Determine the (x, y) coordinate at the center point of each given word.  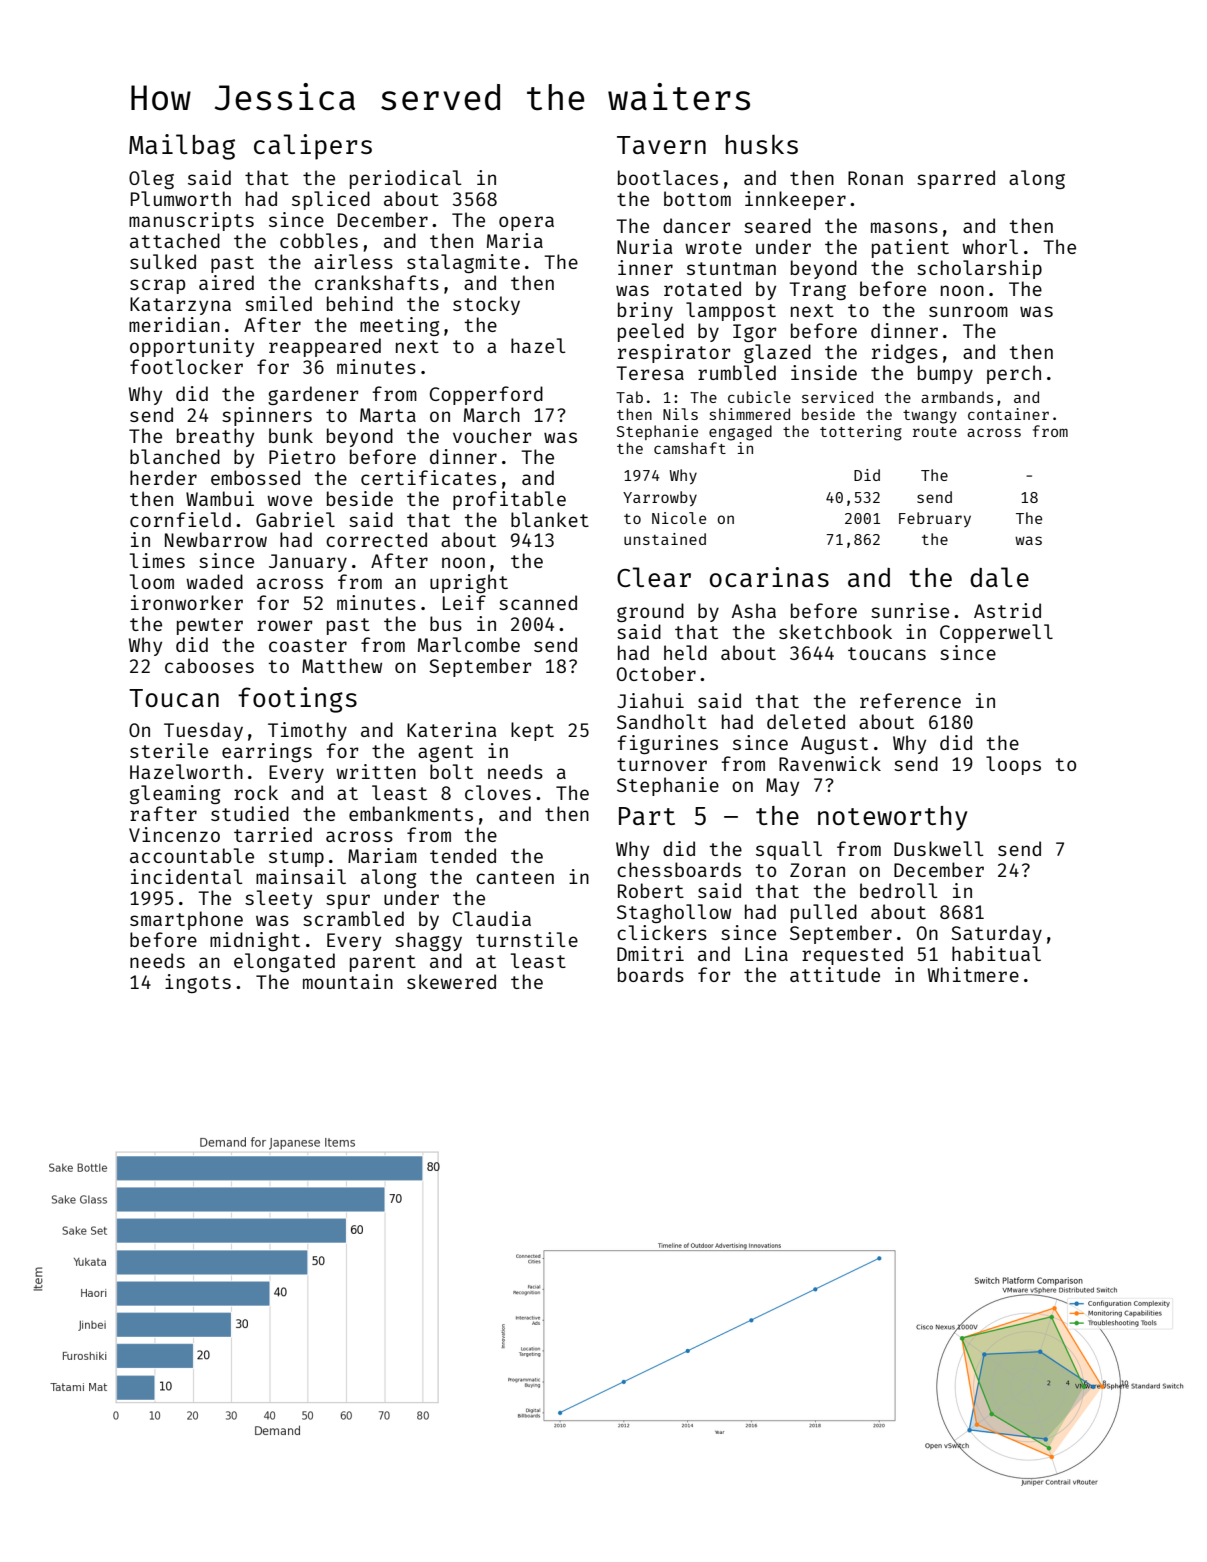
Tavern (661, 145)
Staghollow (674, 913)
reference (910, 700)
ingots (198, 983)
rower (284, 625)
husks (762, 144)
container (1008, 414)
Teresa (650, 373)
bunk (291, 435)
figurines (668, 744)
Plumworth (181, 198)
